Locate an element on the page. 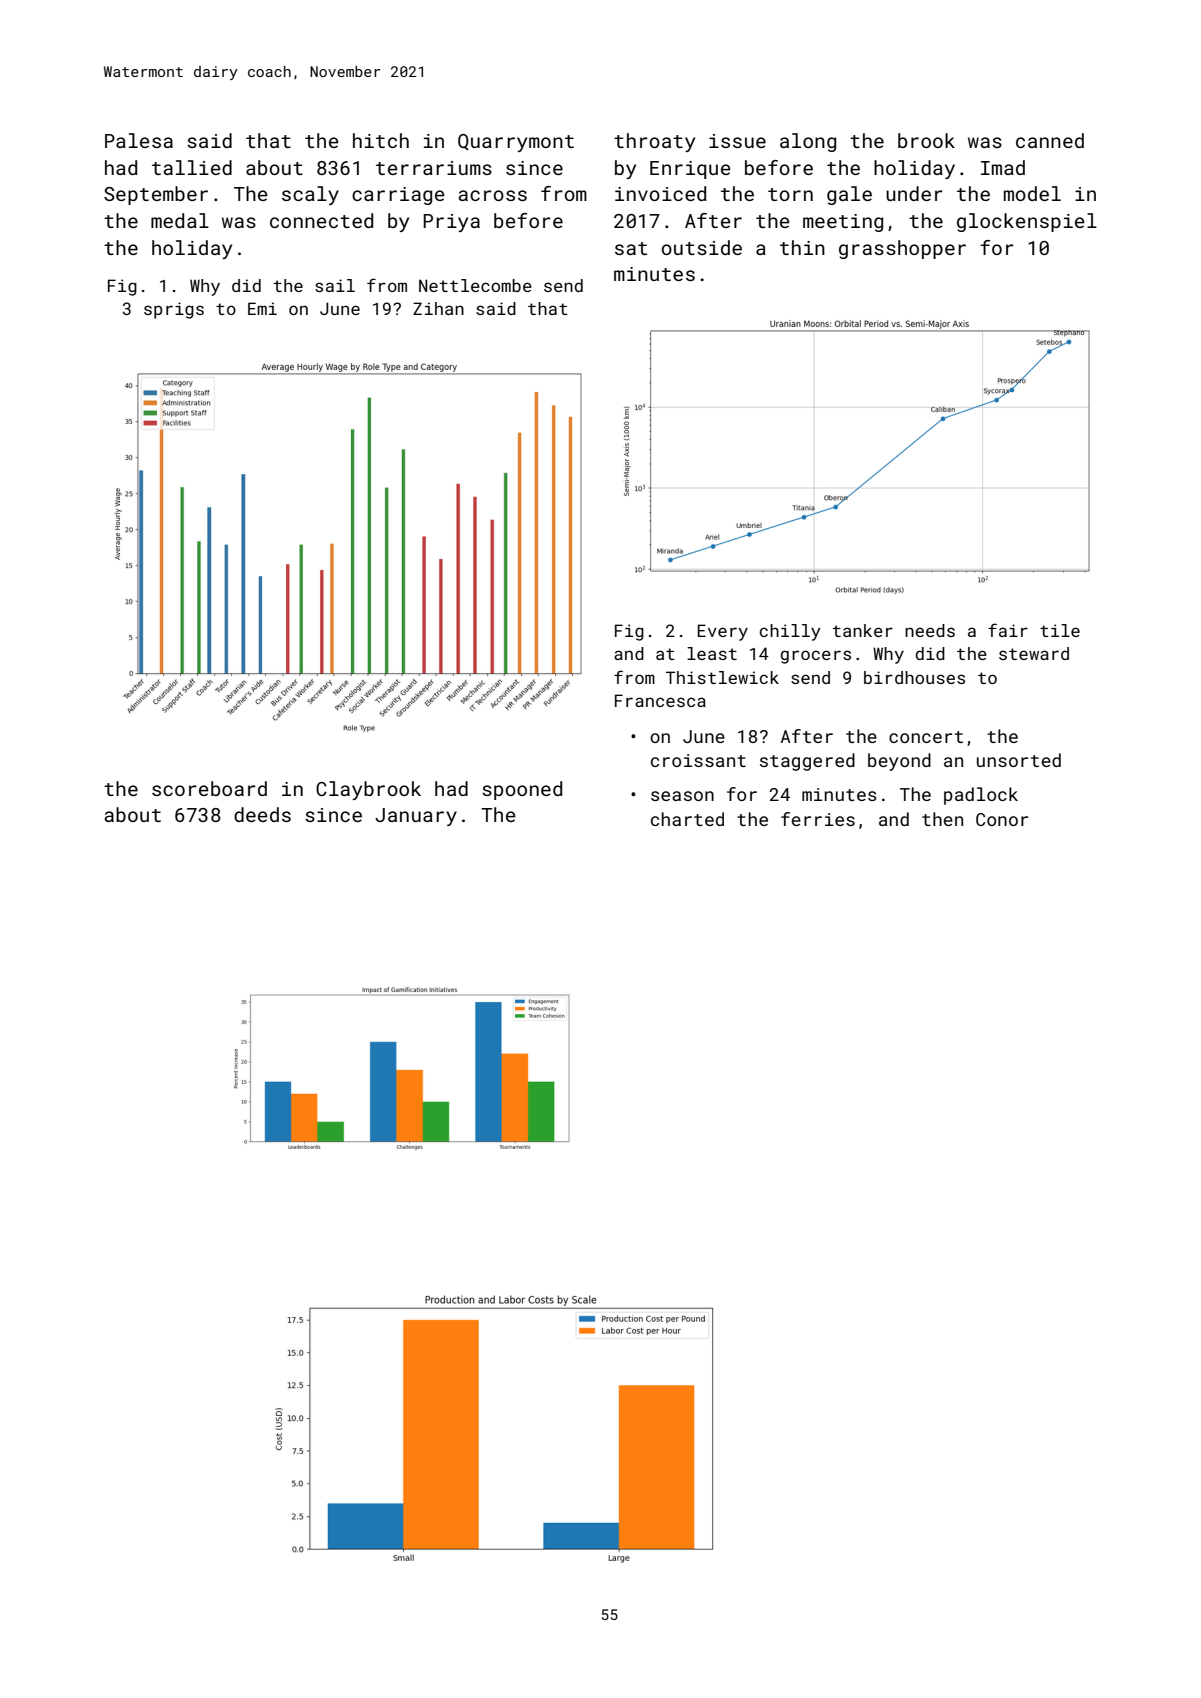 This image has height=1698, width=1201. Nettlecombe is located at coordinates (475, 285).
